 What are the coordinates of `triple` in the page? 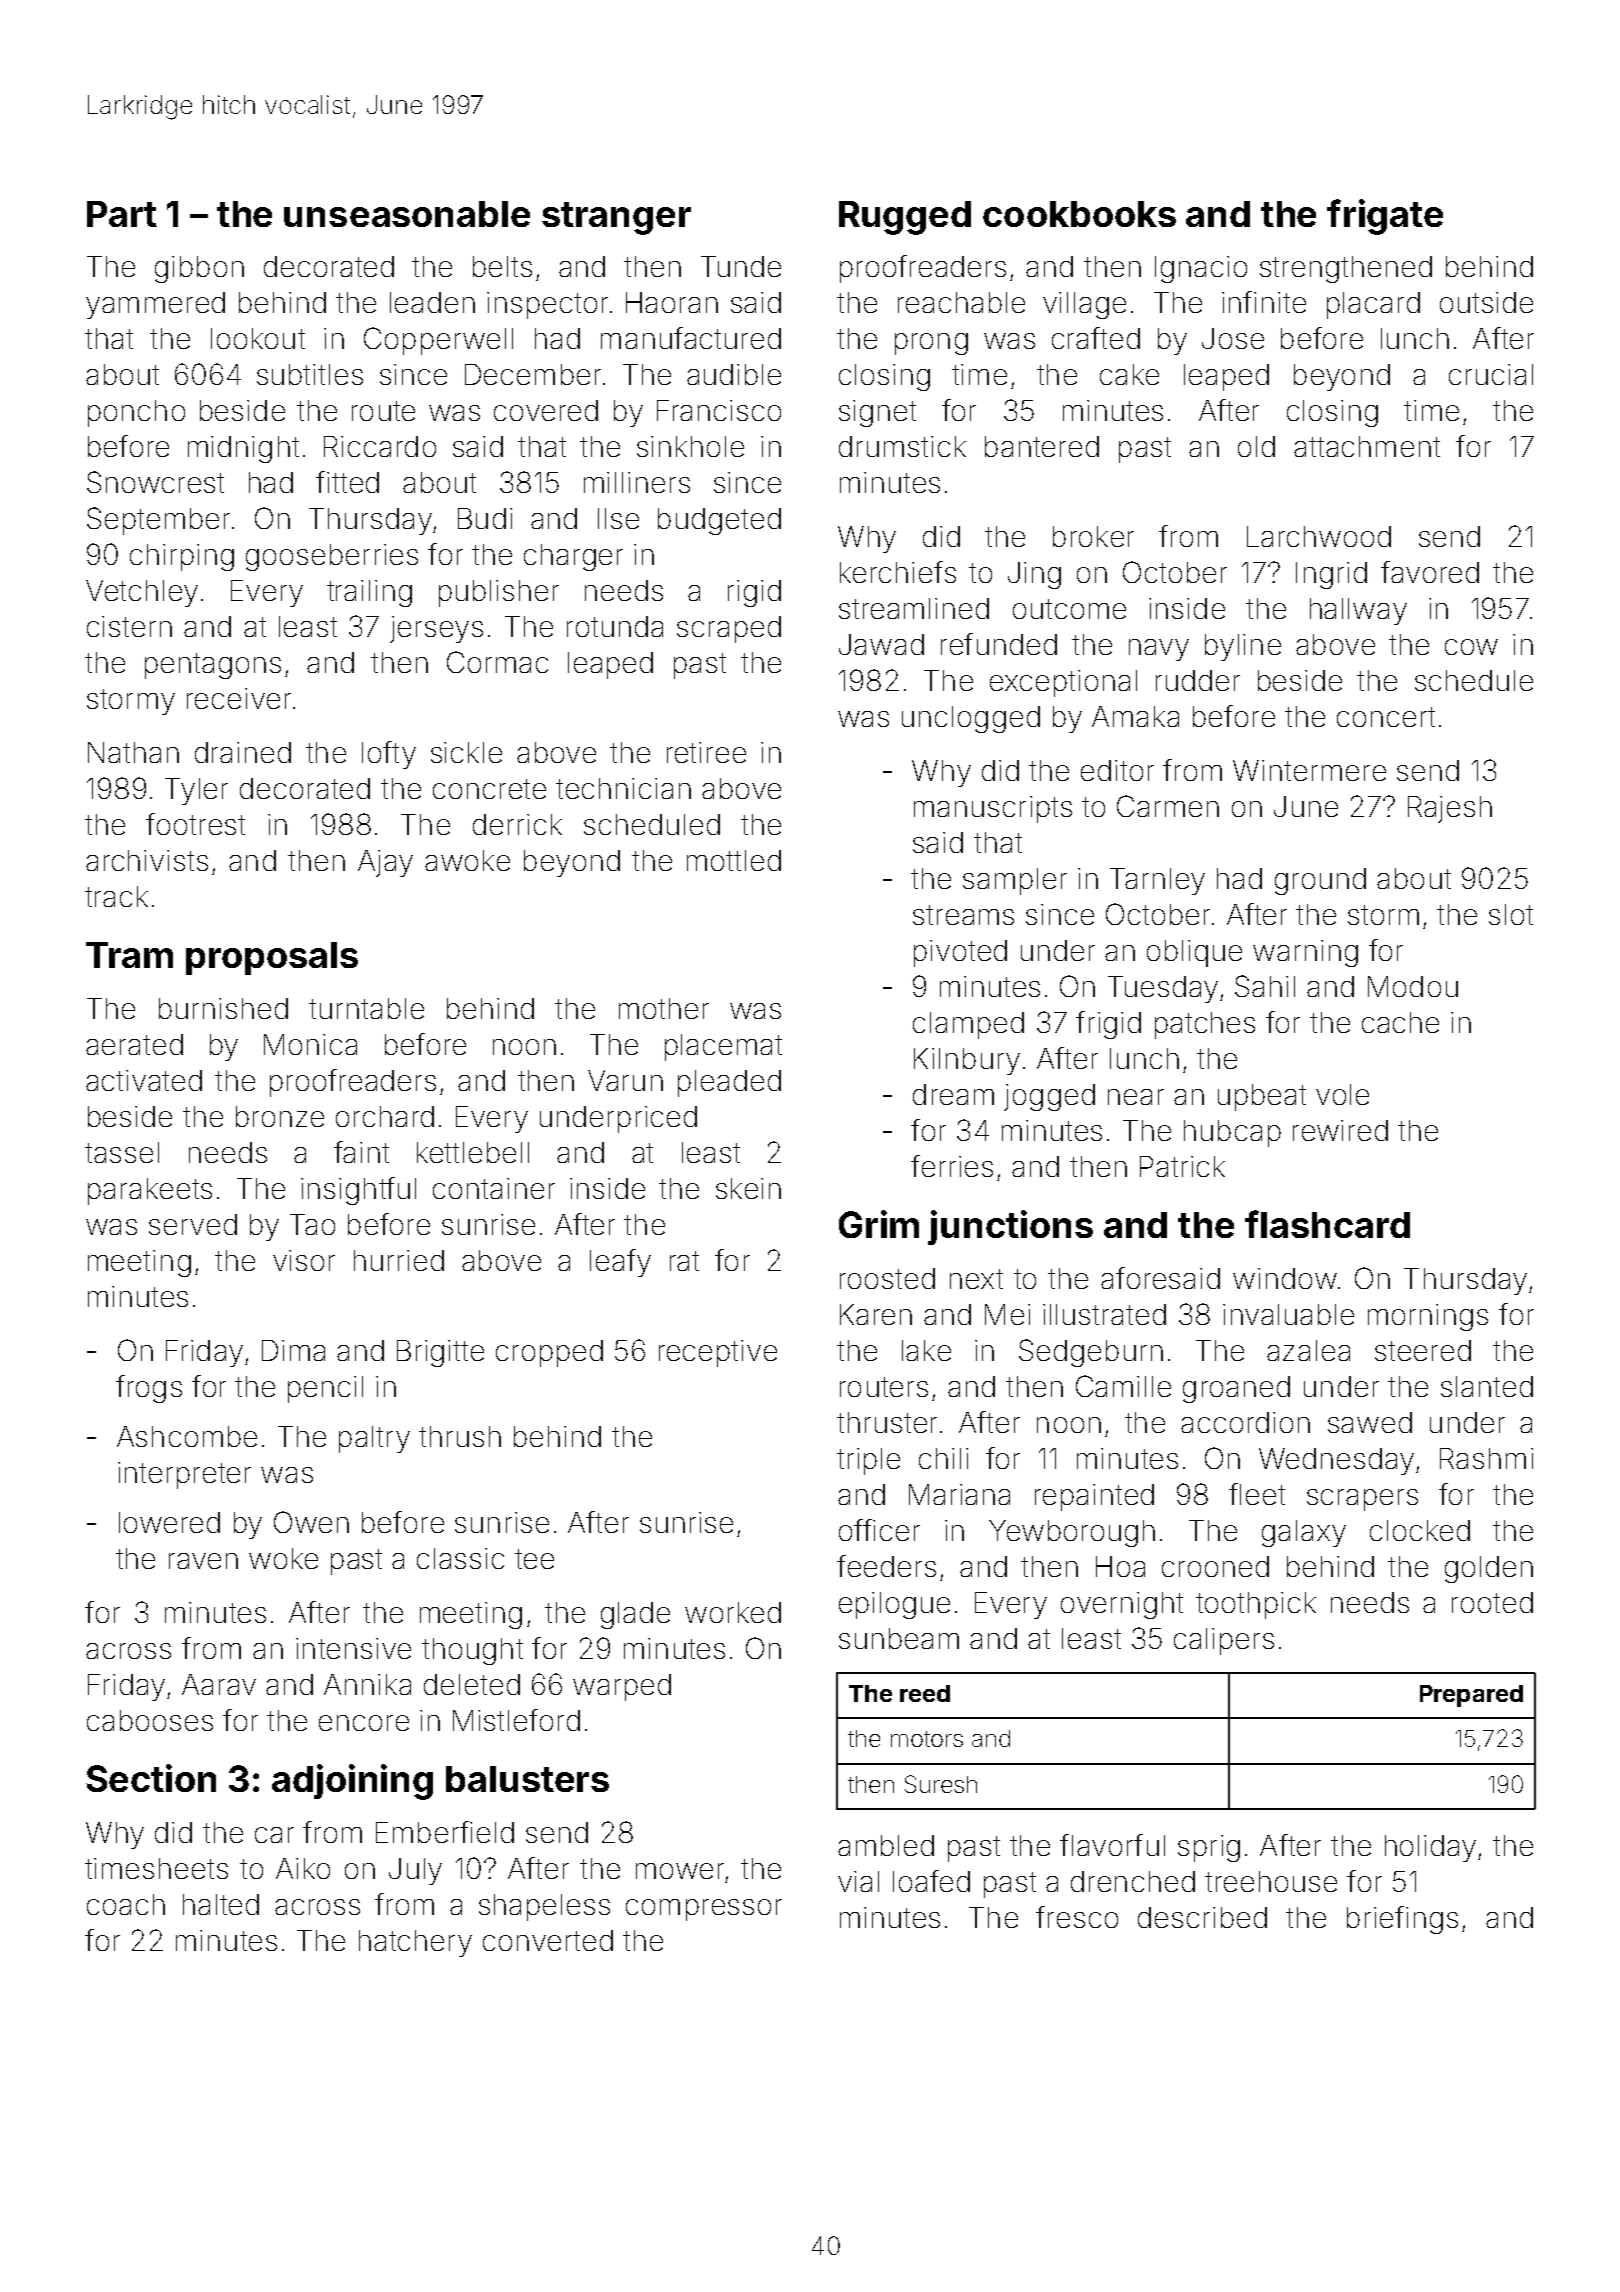 It's located at (868, 1461).
